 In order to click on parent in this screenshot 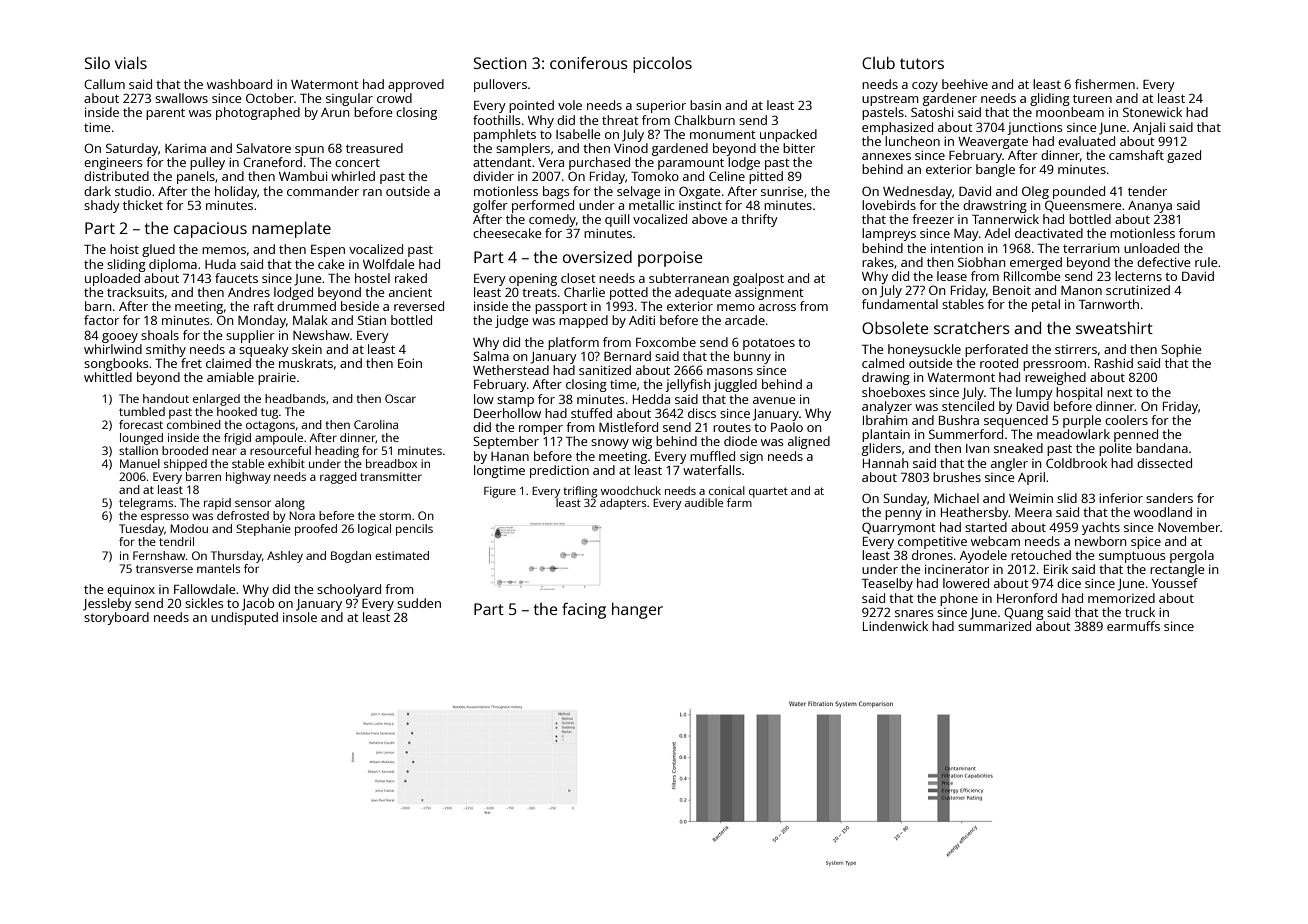, I will do `click(165, 114)`.
